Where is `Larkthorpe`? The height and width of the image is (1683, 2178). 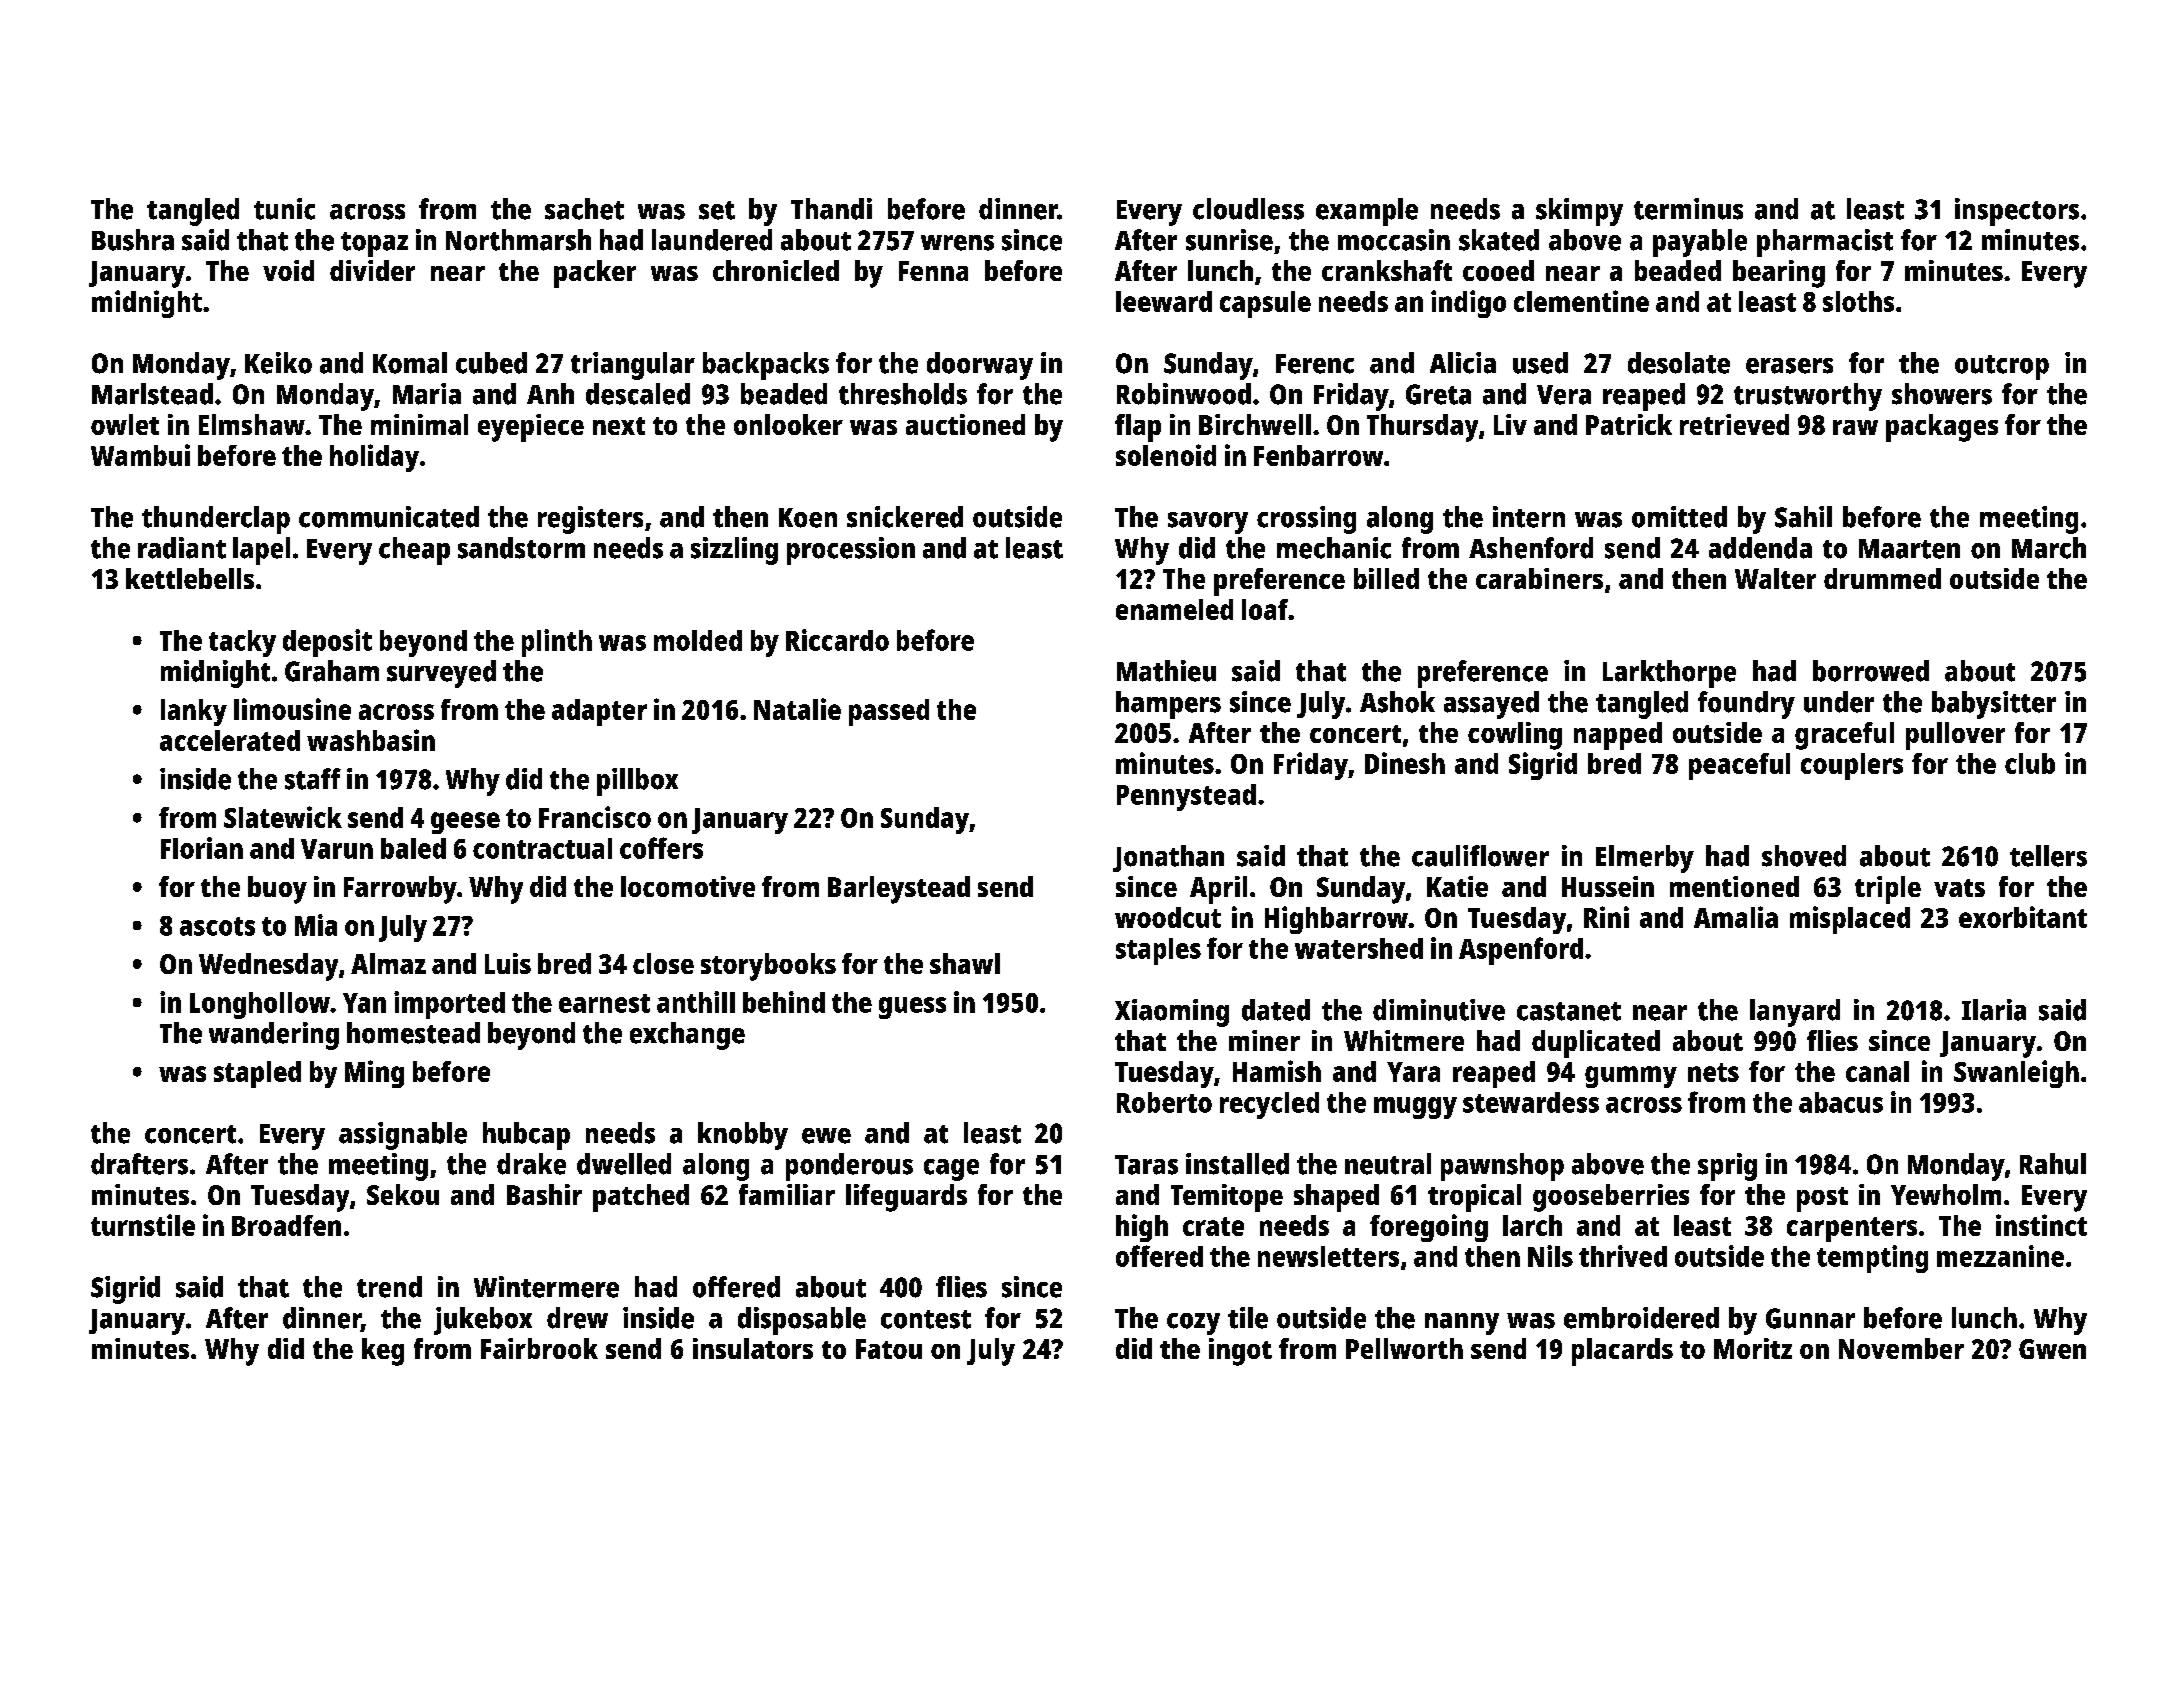 Larkthorpe is located at coordinates (1669, 674).
